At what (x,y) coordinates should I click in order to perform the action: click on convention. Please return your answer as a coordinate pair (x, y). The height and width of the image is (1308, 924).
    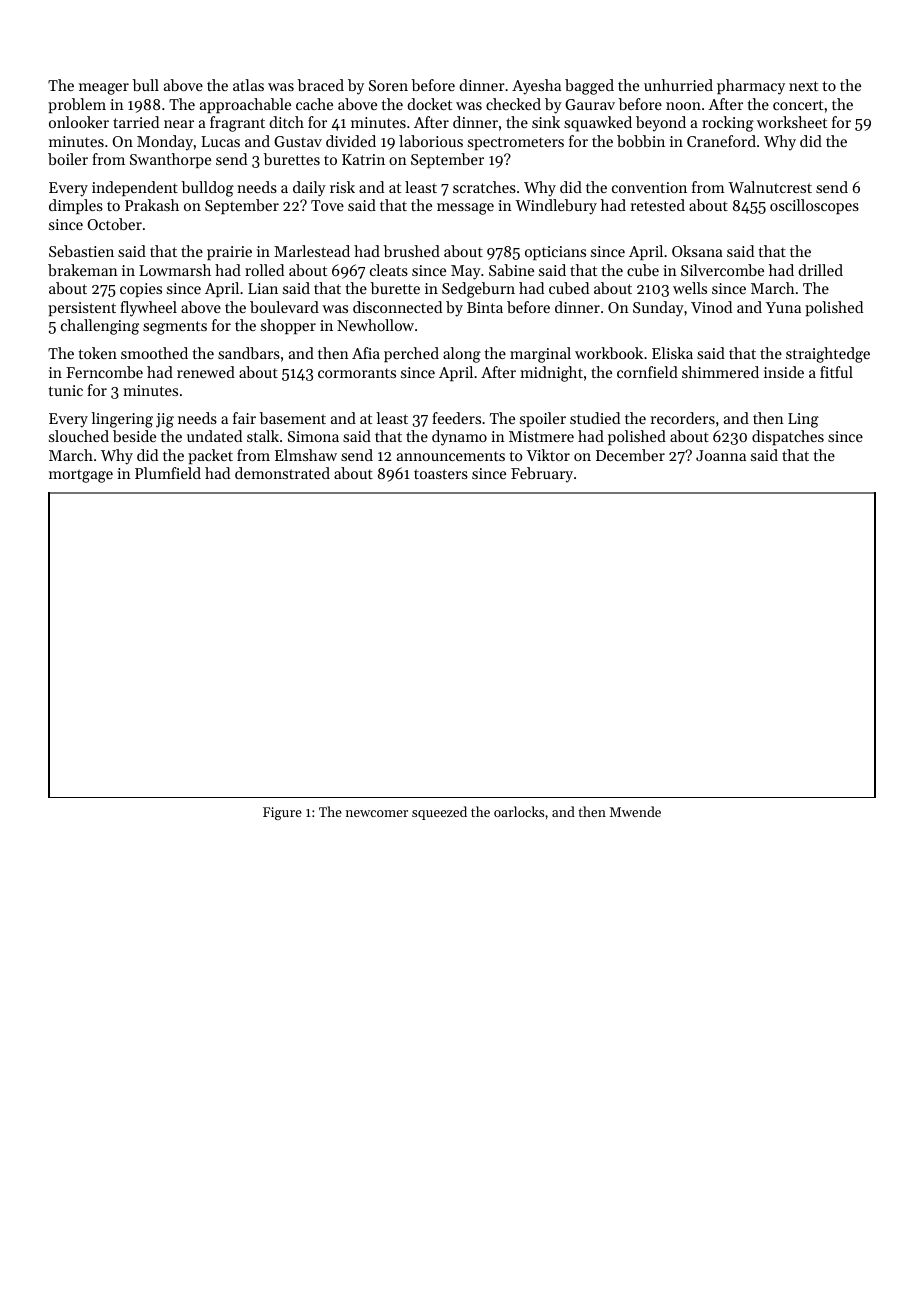
    Looking at the image, I should click on (649, 187).
